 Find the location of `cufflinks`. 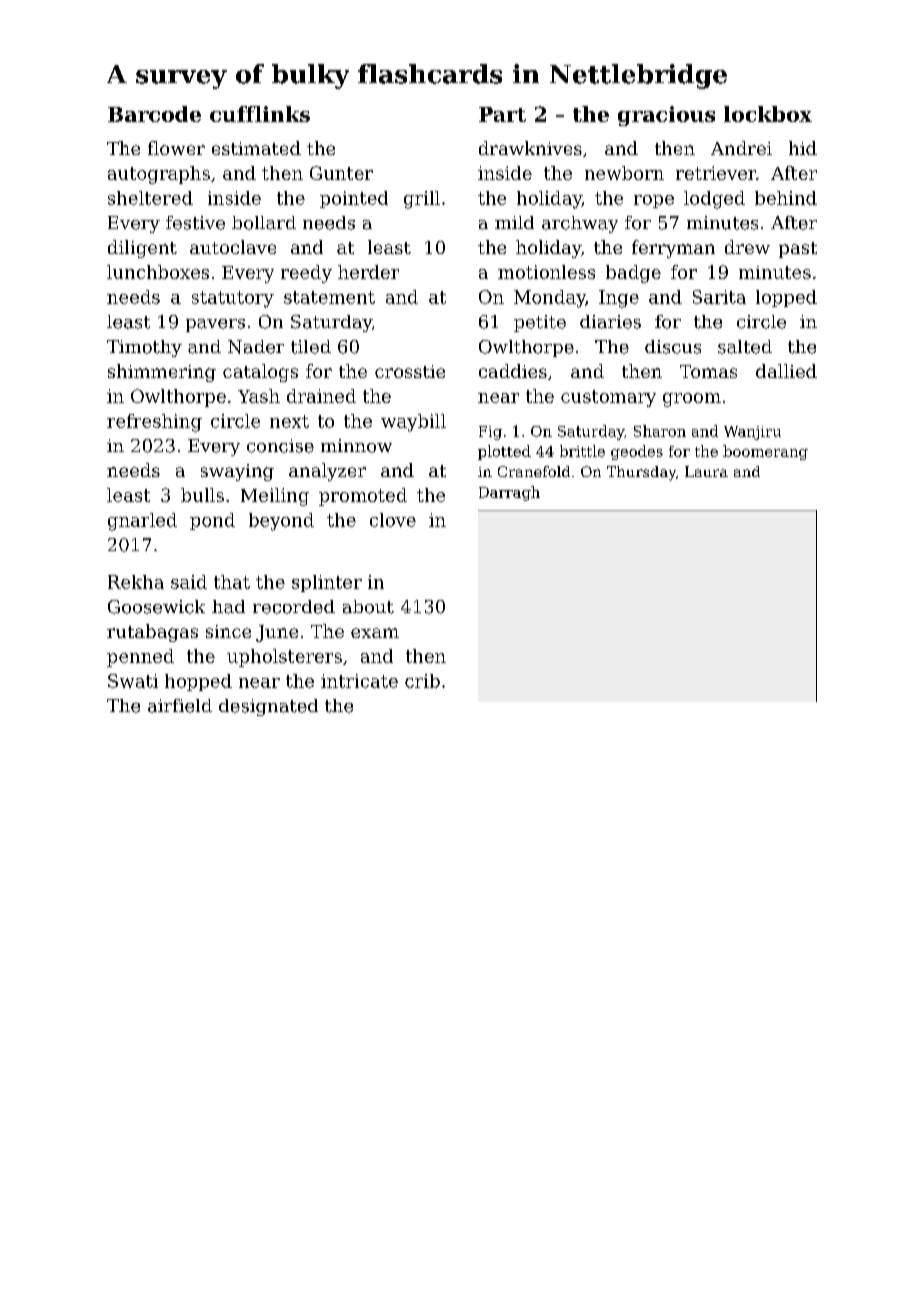

cufflinks is located at coordinates (260, 114).
